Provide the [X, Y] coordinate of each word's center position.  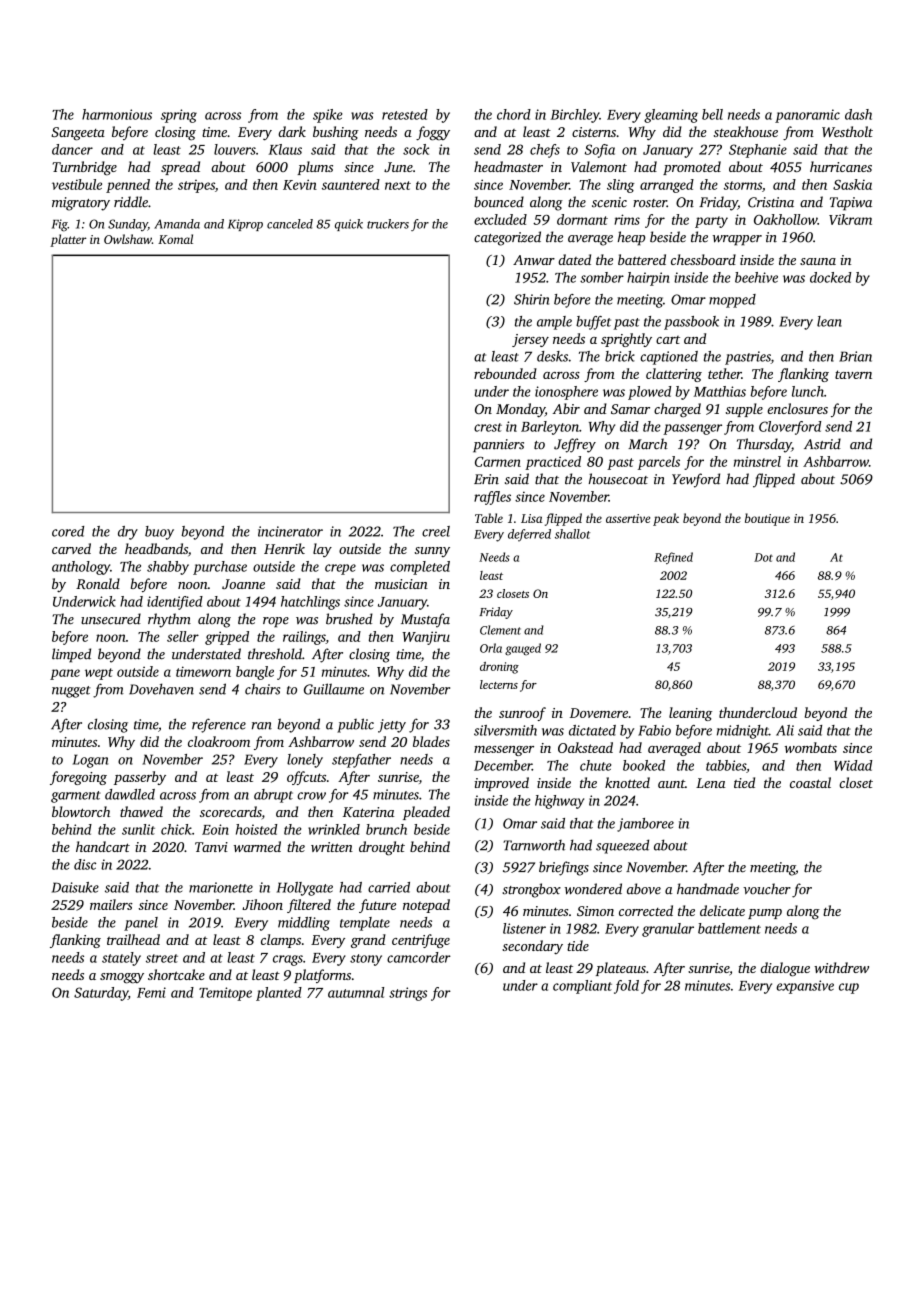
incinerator [290, 531]
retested [405, 114]
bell [712, 114]
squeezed [622, 846]
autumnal [356, 992]
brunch [386, 829]
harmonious [117, 114]
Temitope [225, 994]
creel [436, 531]
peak [666, 519]
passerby [140, 778]
